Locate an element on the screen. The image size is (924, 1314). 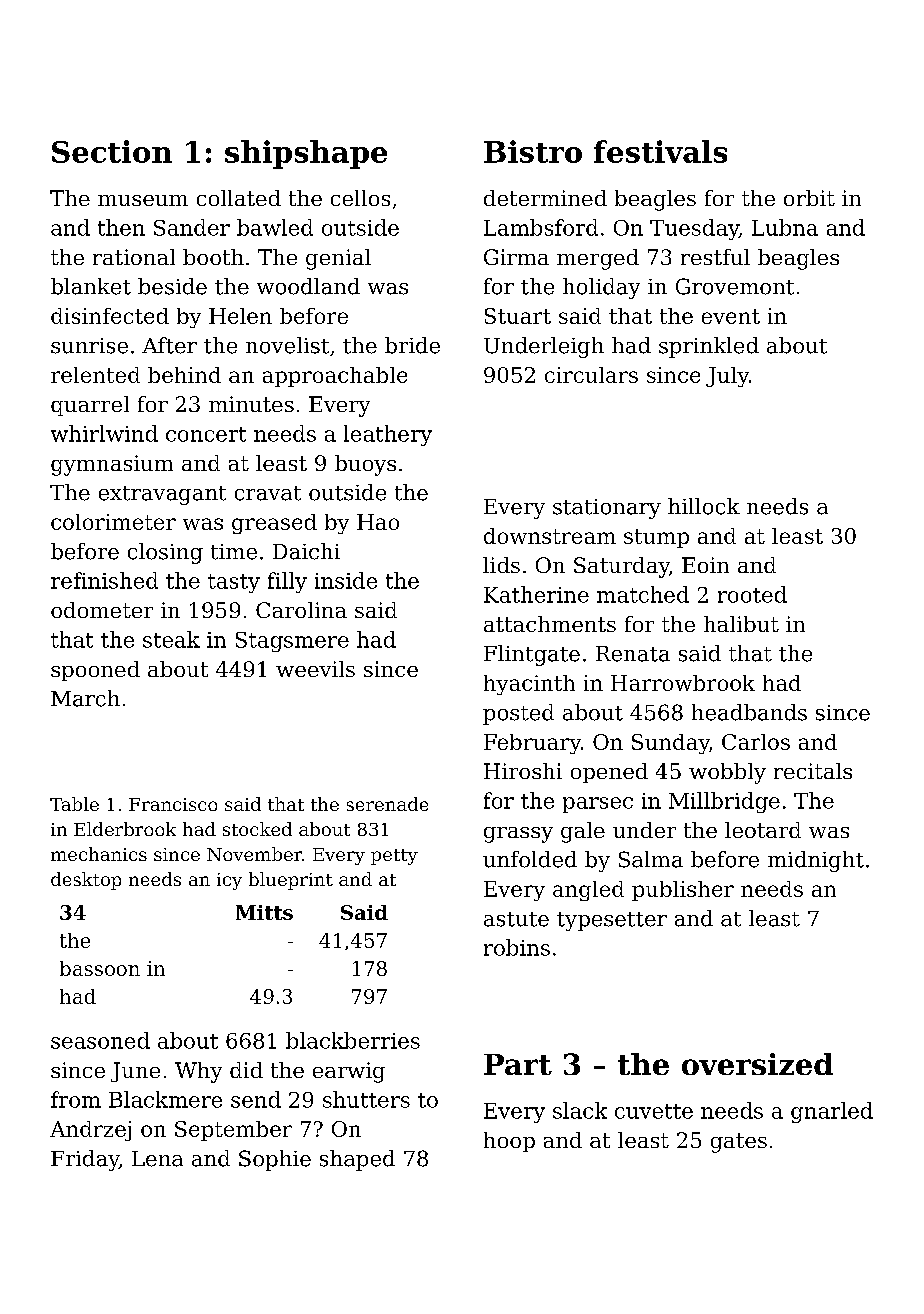
bassoon is located at coordinates (100, 968).
